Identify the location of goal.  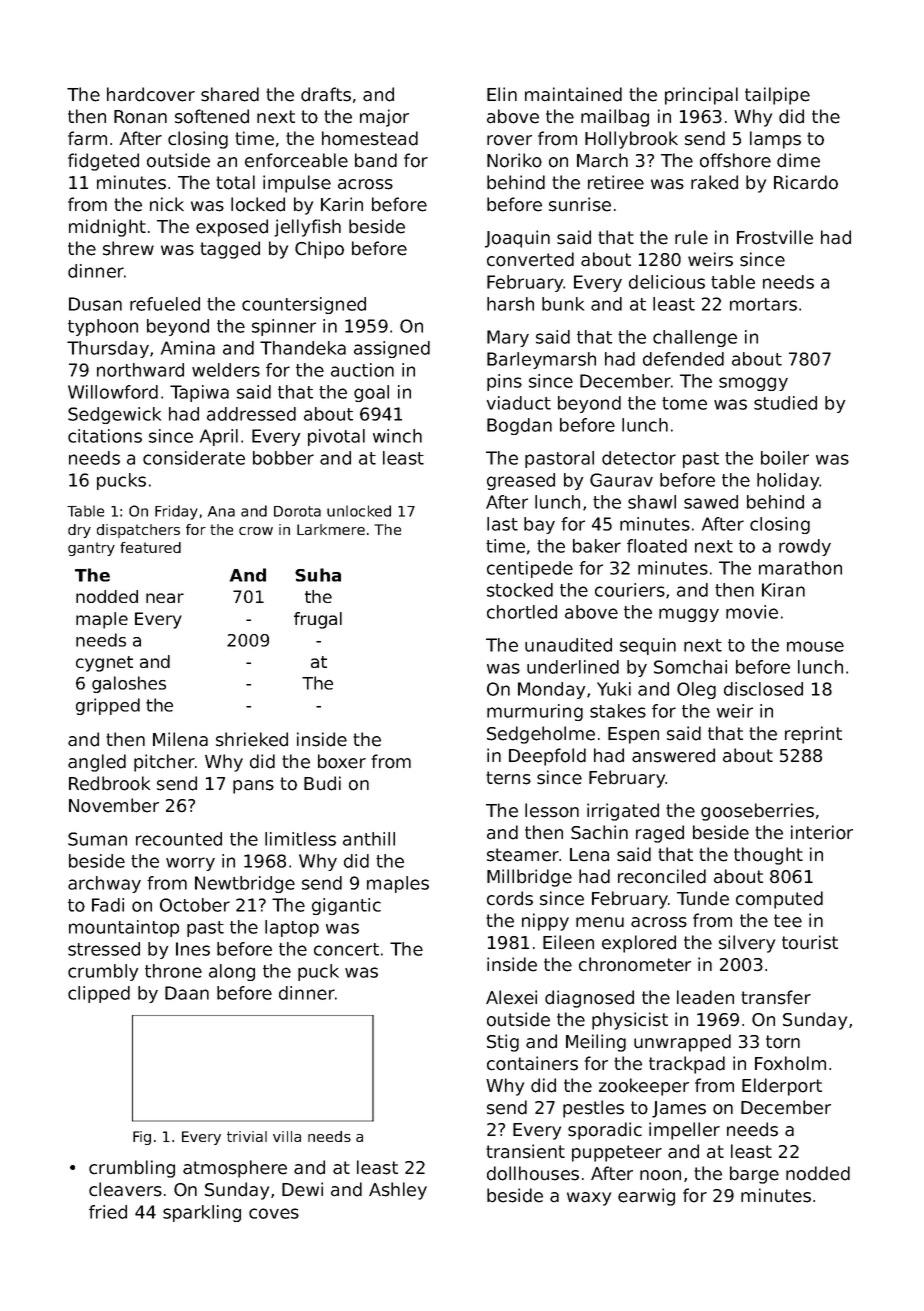
(371, 393).
